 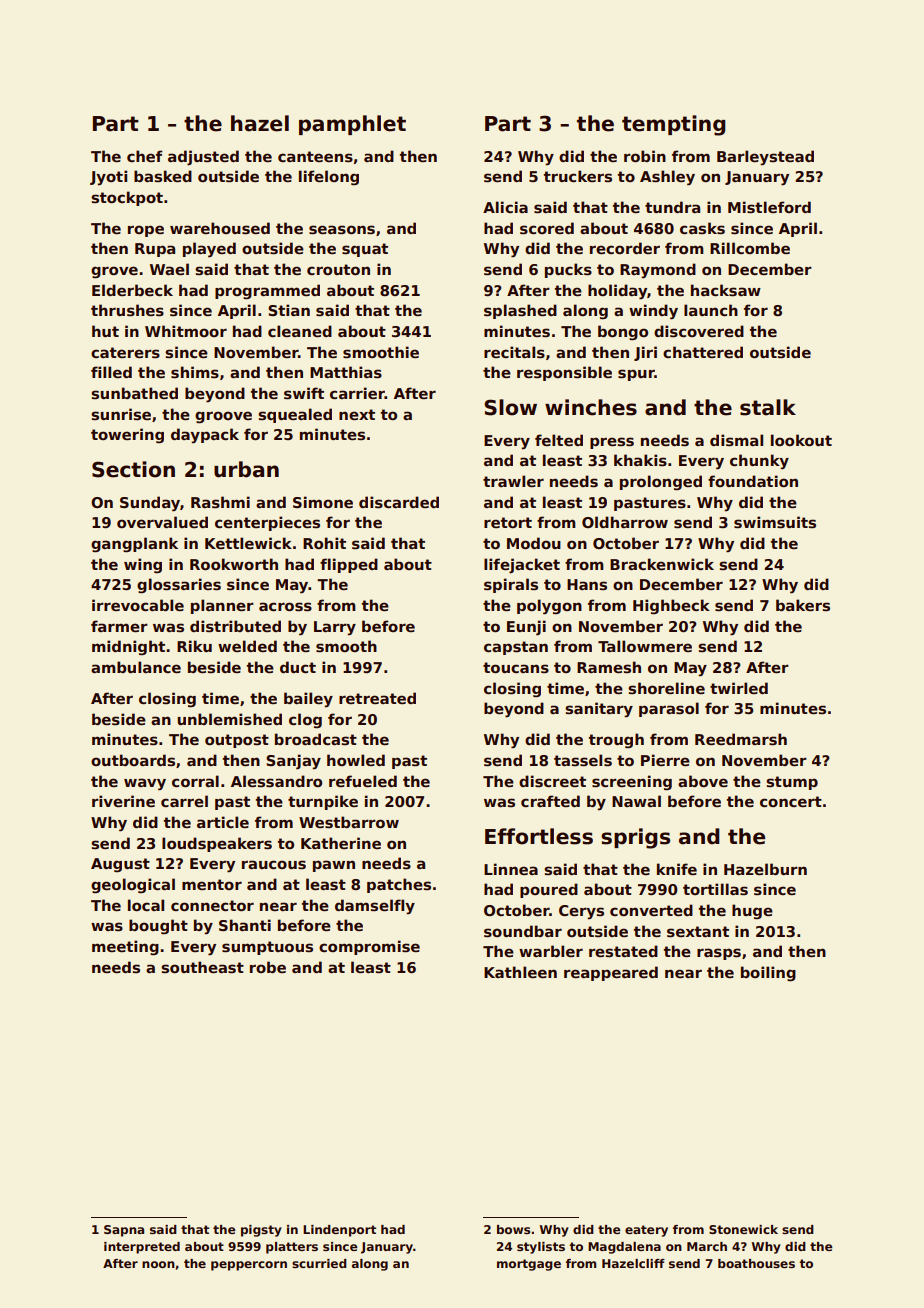 I want to click on discarded, so click(x=399, y=502).
